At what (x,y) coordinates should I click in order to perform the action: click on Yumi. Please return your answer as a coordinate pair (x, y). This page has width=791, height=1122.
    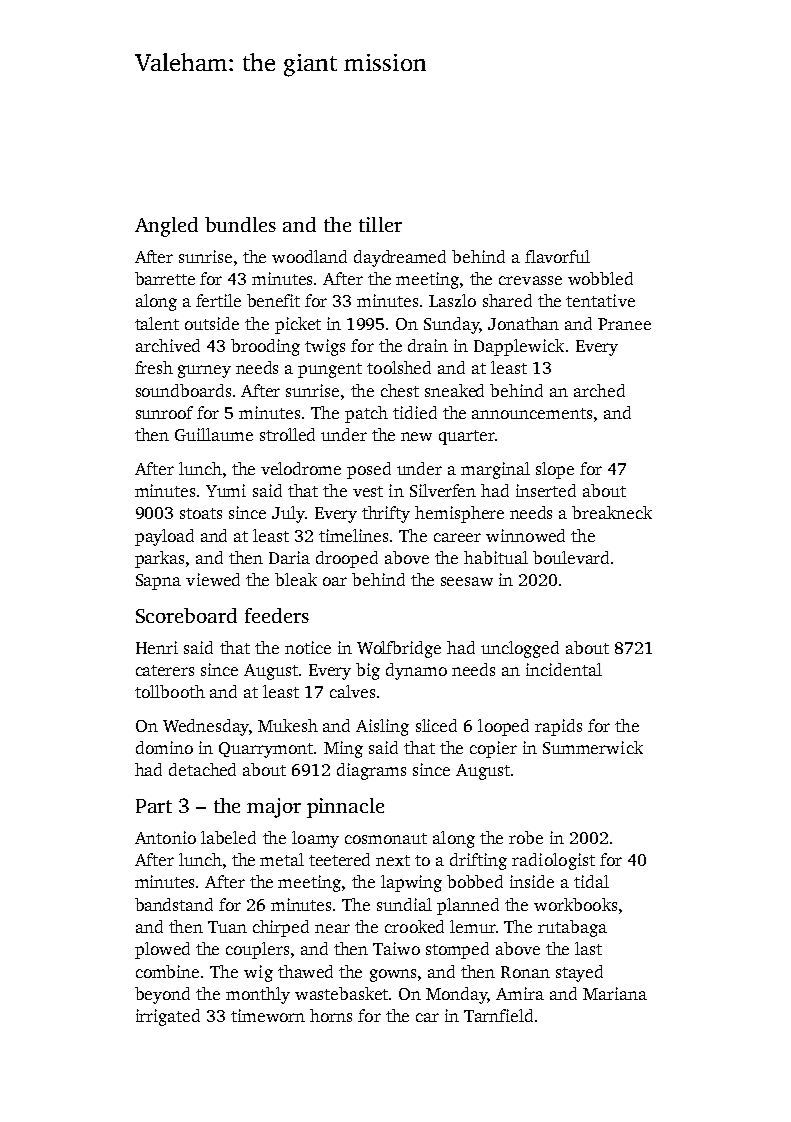
    Looking at the image, I should click on (226, 490).
